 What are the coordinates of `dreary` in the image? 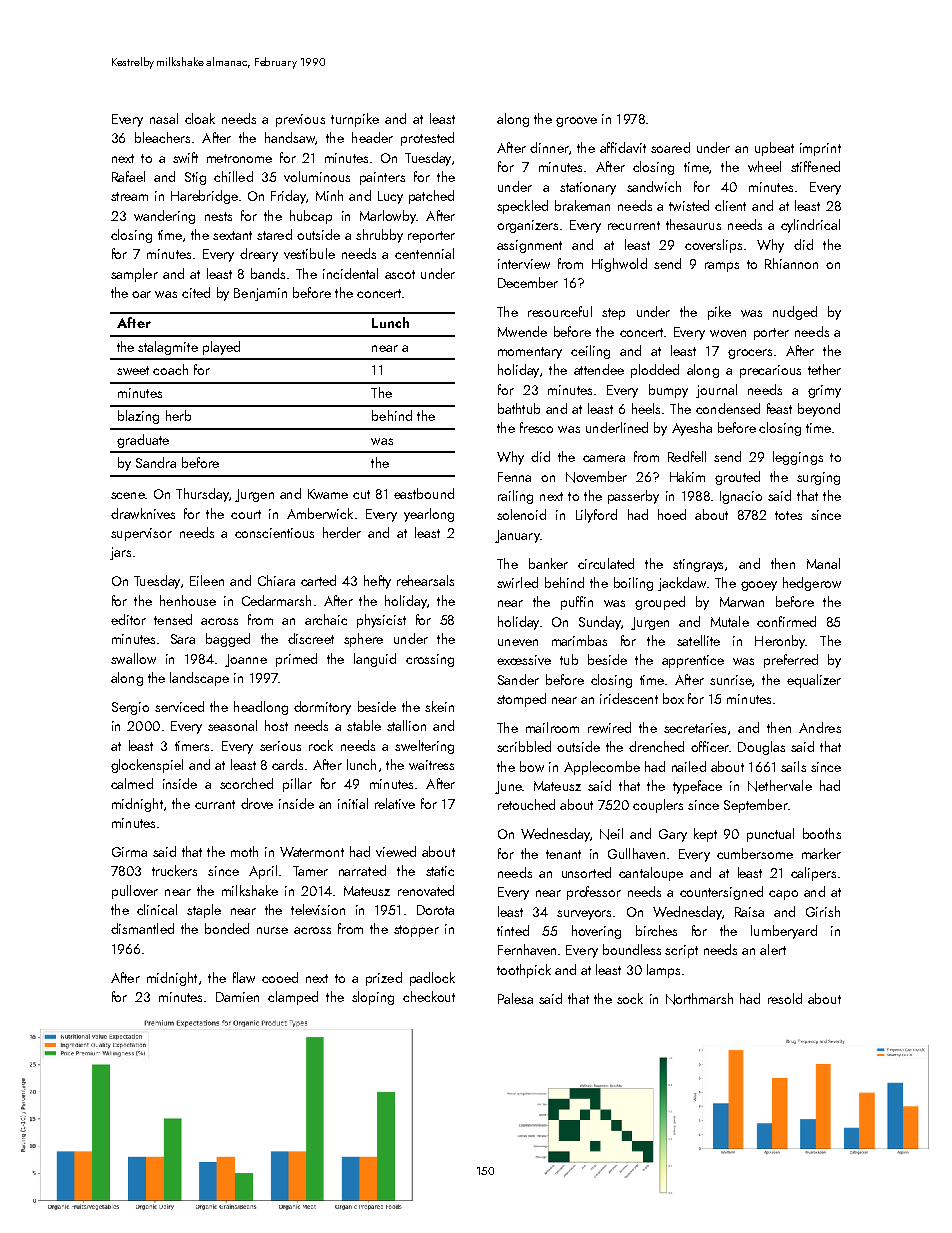 It's located at (259, 255).
